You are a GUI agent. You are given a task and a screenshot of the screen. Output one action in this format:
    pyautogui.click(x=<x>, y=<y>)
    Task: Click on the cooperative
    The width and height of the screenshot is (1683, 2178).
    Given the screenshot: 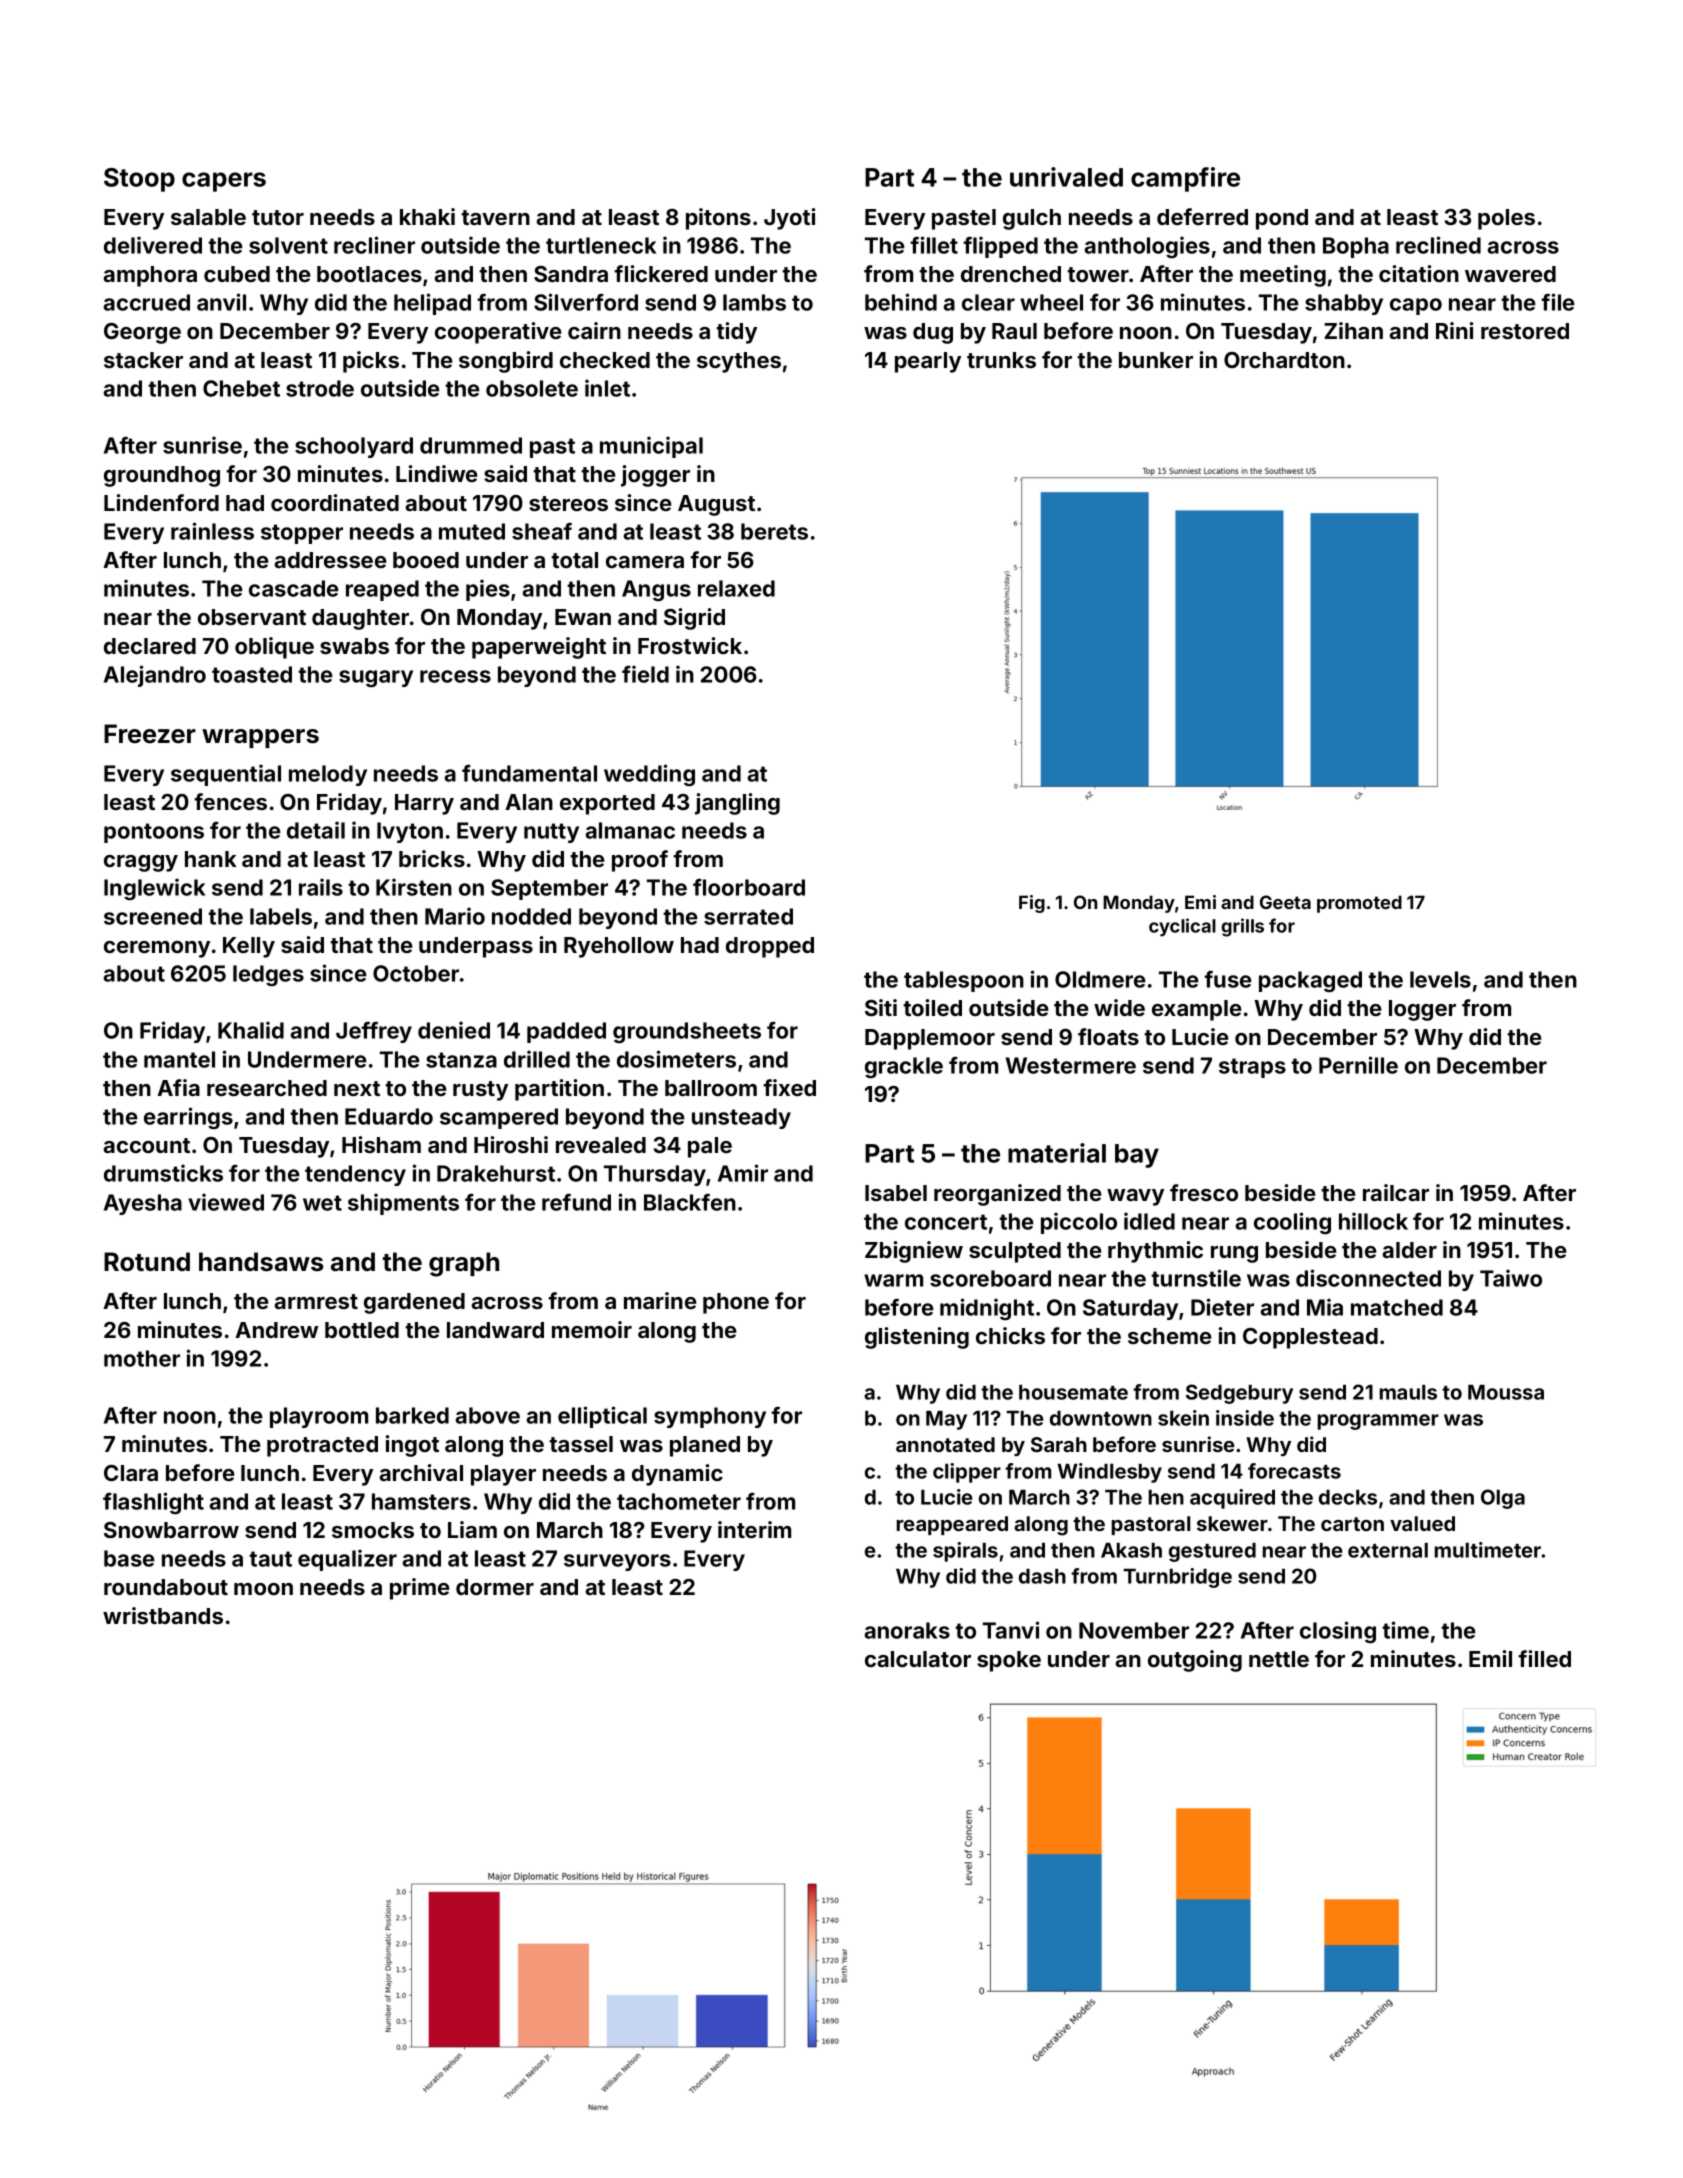 What is the action you would take?
    pyautogui.click(x=498, y=333)
